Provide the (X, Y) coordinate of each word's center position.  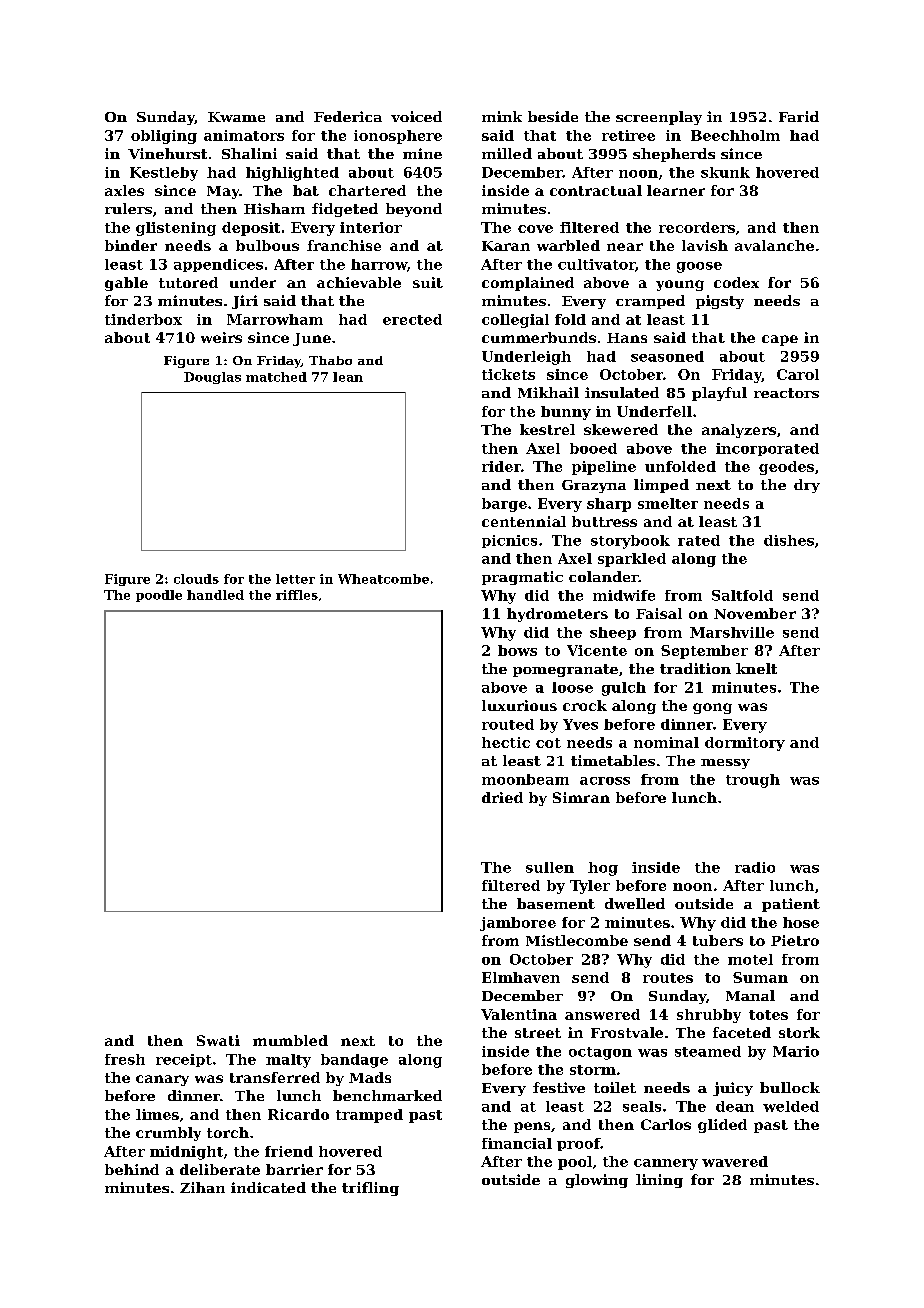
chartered (367, 190)
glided (722, 1126)
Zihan (202, 1187)
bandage (354, 1061)
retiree (628, 135)
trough (753, 781)
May (223, 192)
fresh (125, 1059)
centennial (524, 521)
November (755, 613)
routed (508, 724)
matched (276, 377)
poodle (159, 596)
